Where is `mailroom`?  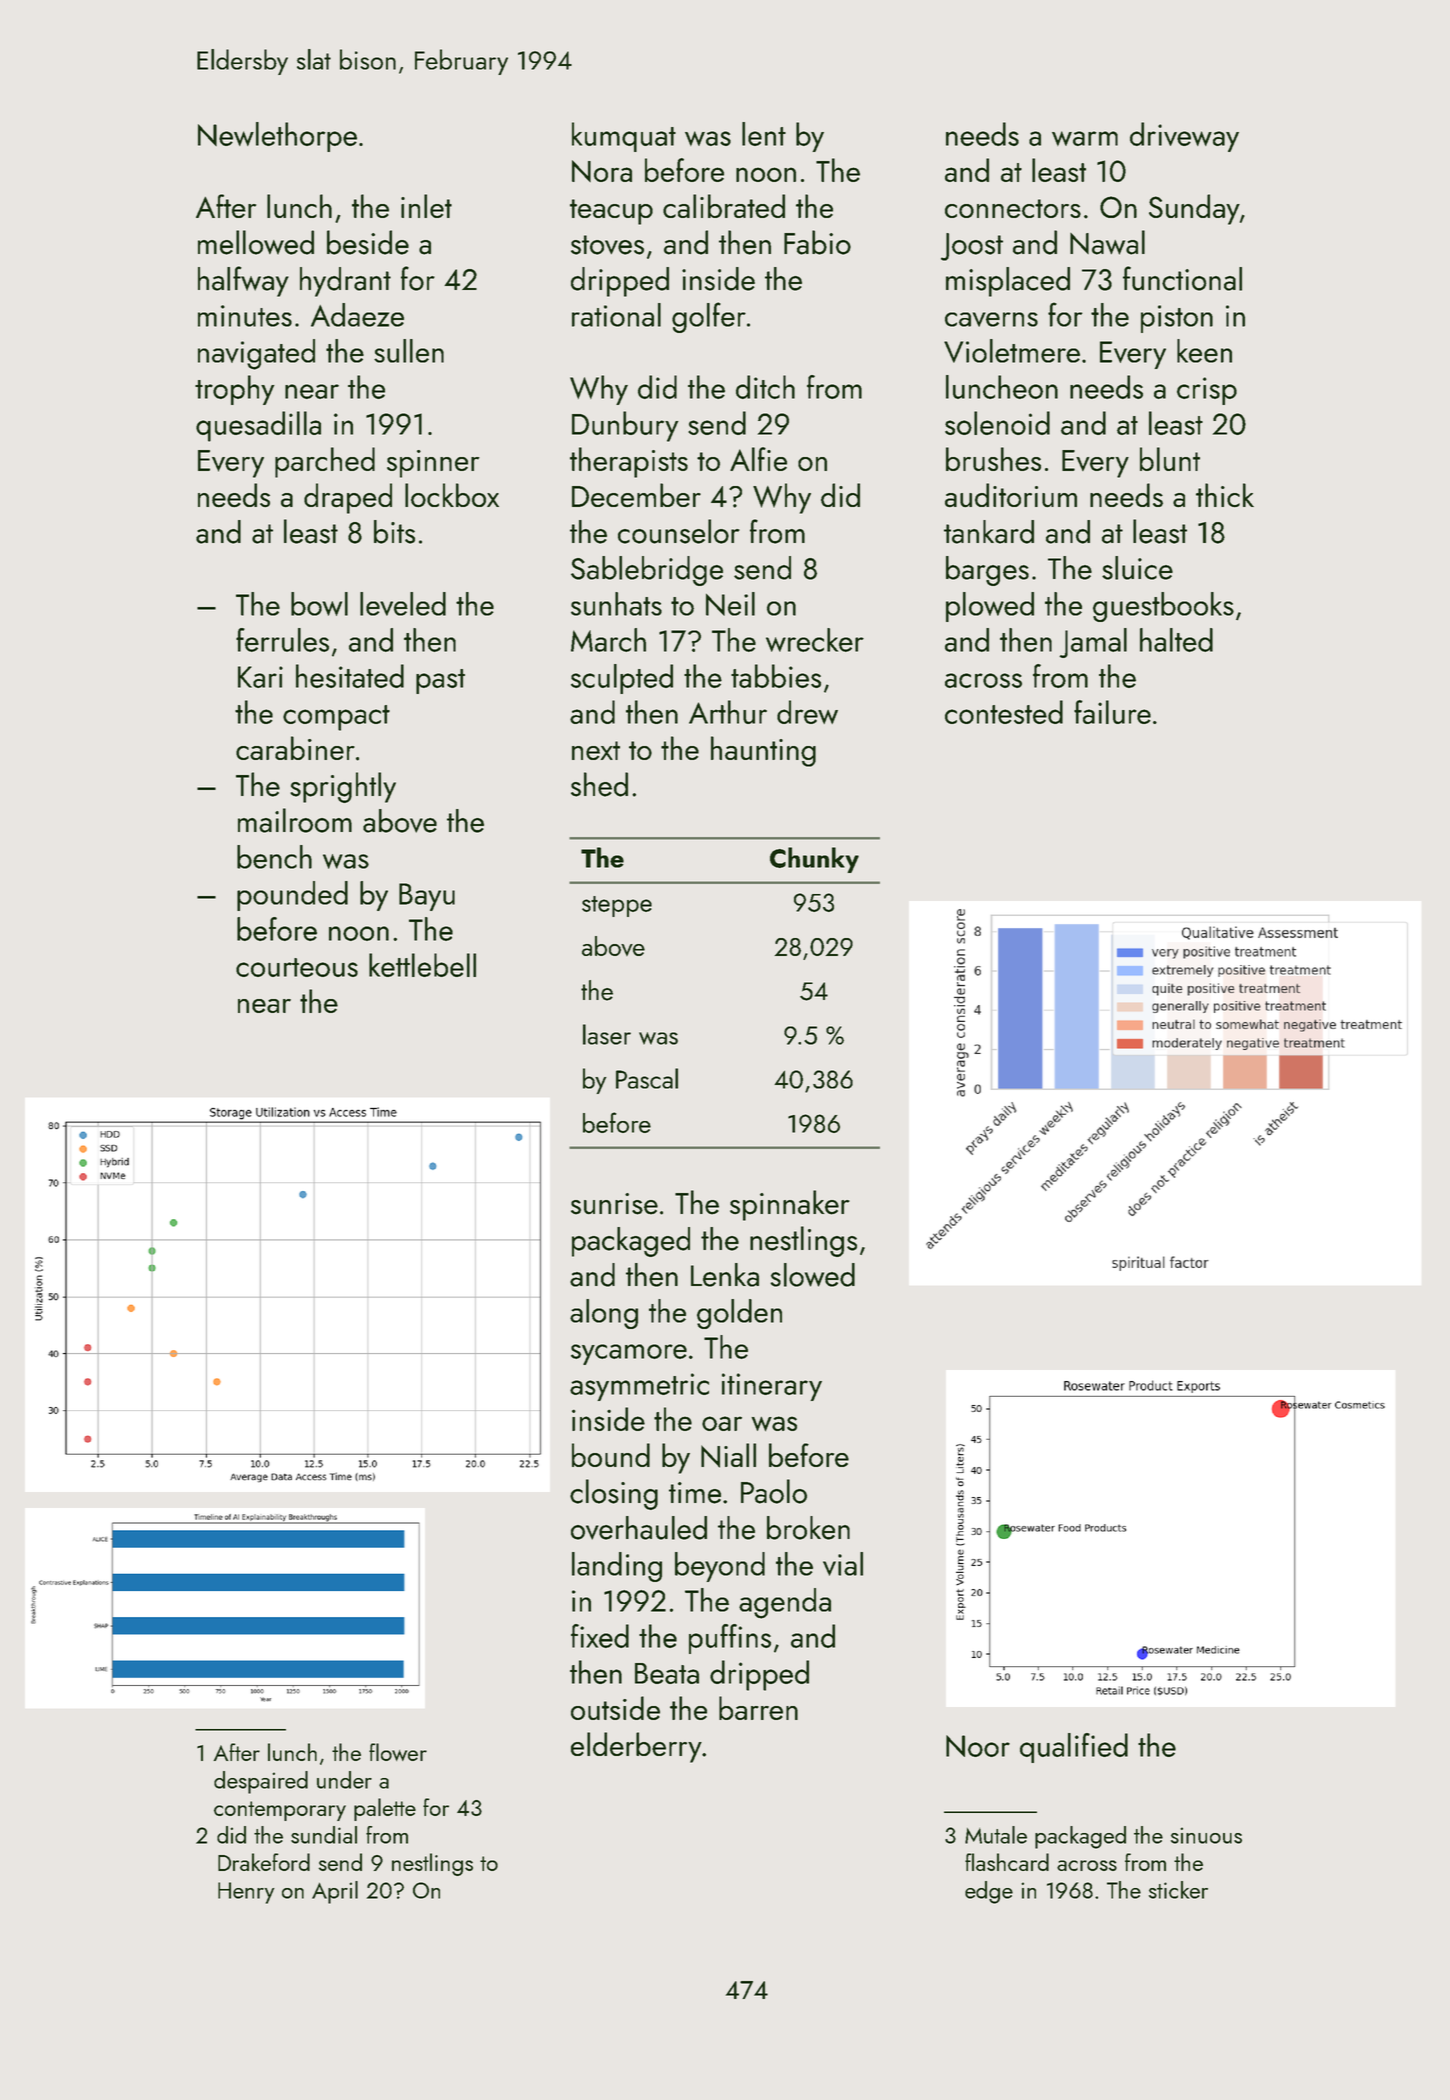
mailroom is located at coordinates (295, 820).
